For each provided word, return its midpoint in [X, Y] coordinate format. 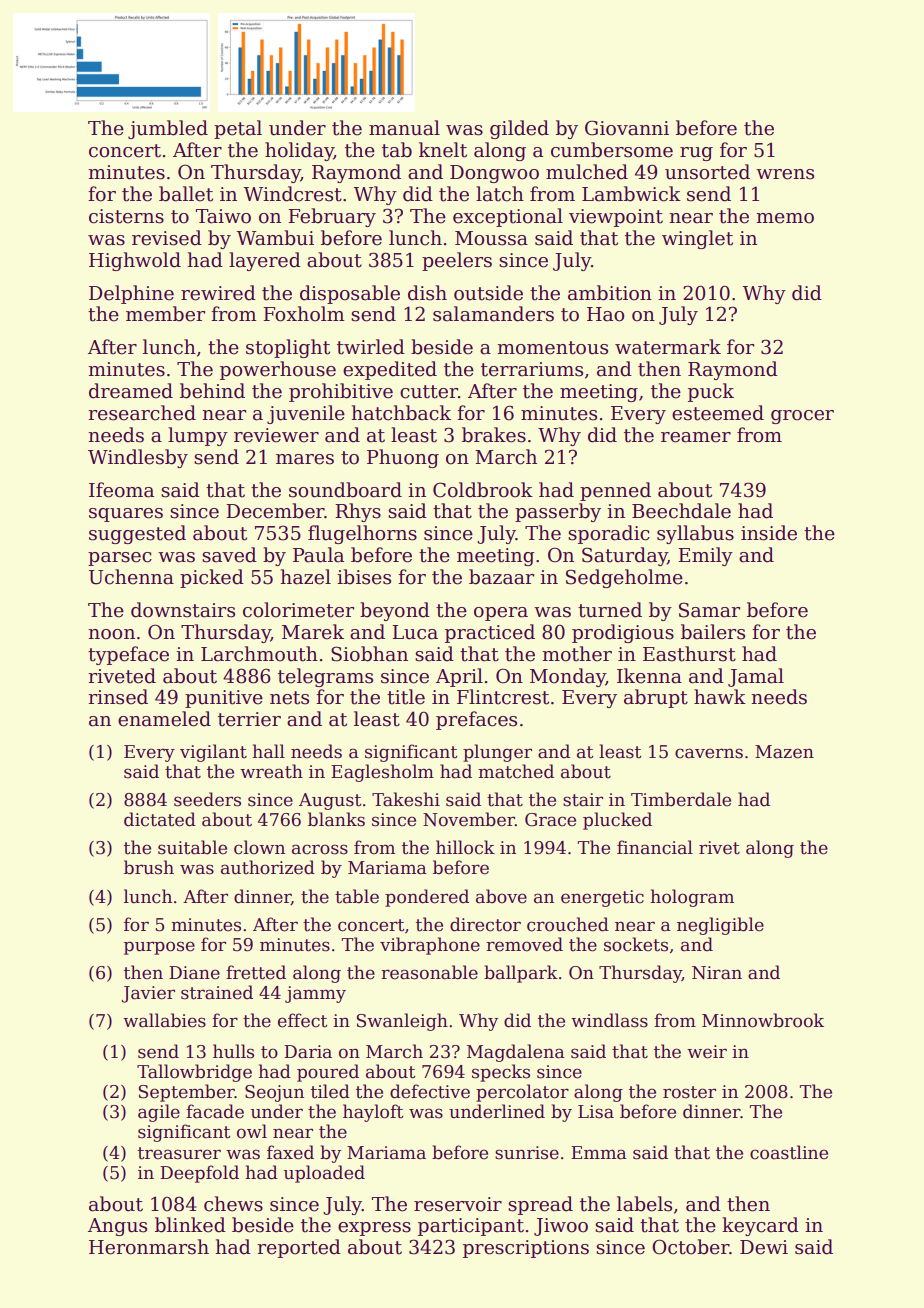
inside [769, 533]
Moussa [491, 238]
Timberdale [681, 799]
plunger [497, 753]
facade [215, 1111]
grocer [802, 417]
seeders [207, 799]
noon [111, 634]
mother [577, 654]
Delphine [131, 294]
